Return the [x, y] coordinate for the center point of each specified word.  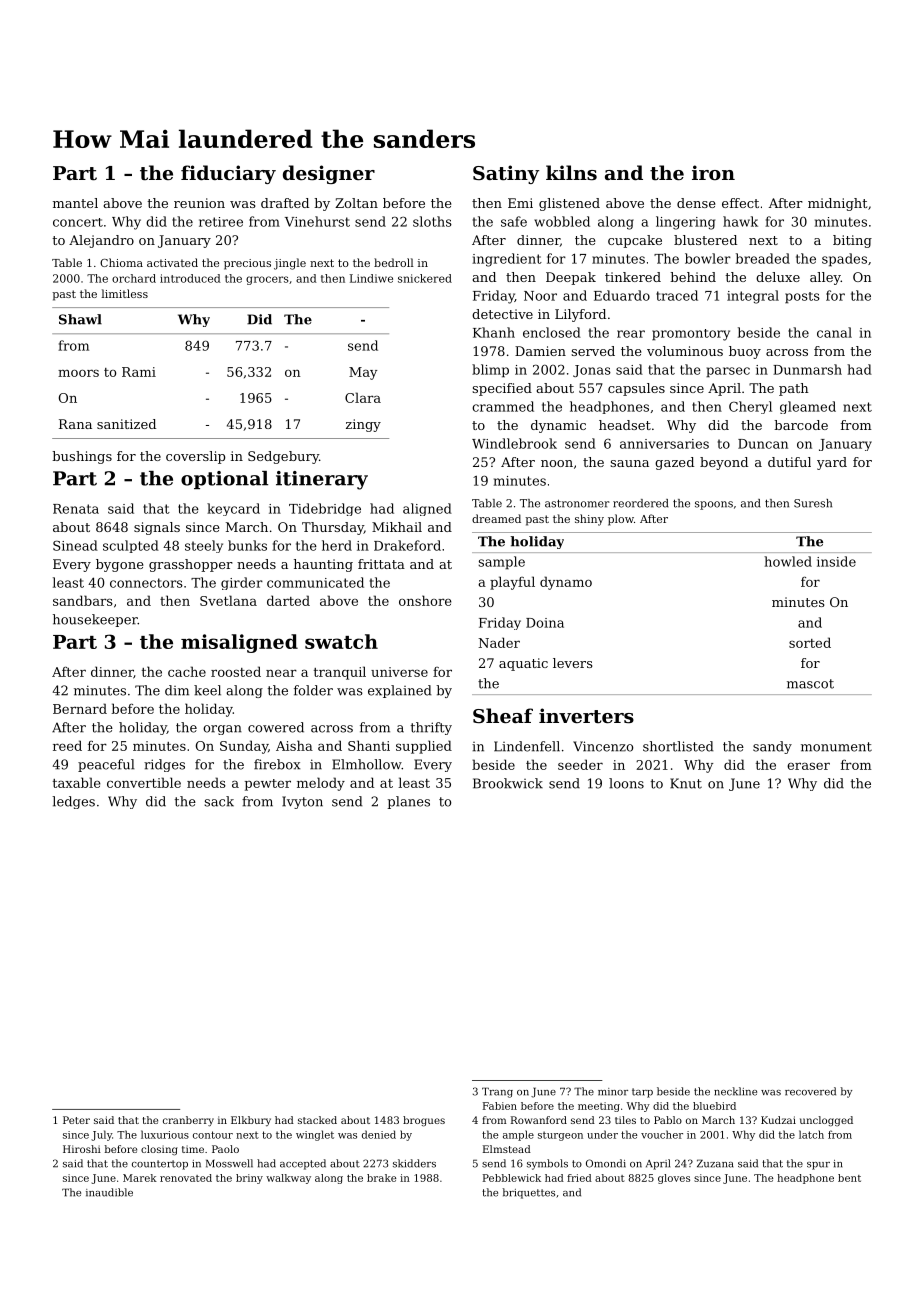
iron [713, 172]
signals [157, 528]
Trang [497, 1092]
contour [213, 1135]
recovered [810, 1091]
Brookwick [508, 783]
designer [329, 174]
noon [557, 463]
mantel [75, 203]
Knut [686, 783]
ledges [73, 802]
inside [836, 561]
